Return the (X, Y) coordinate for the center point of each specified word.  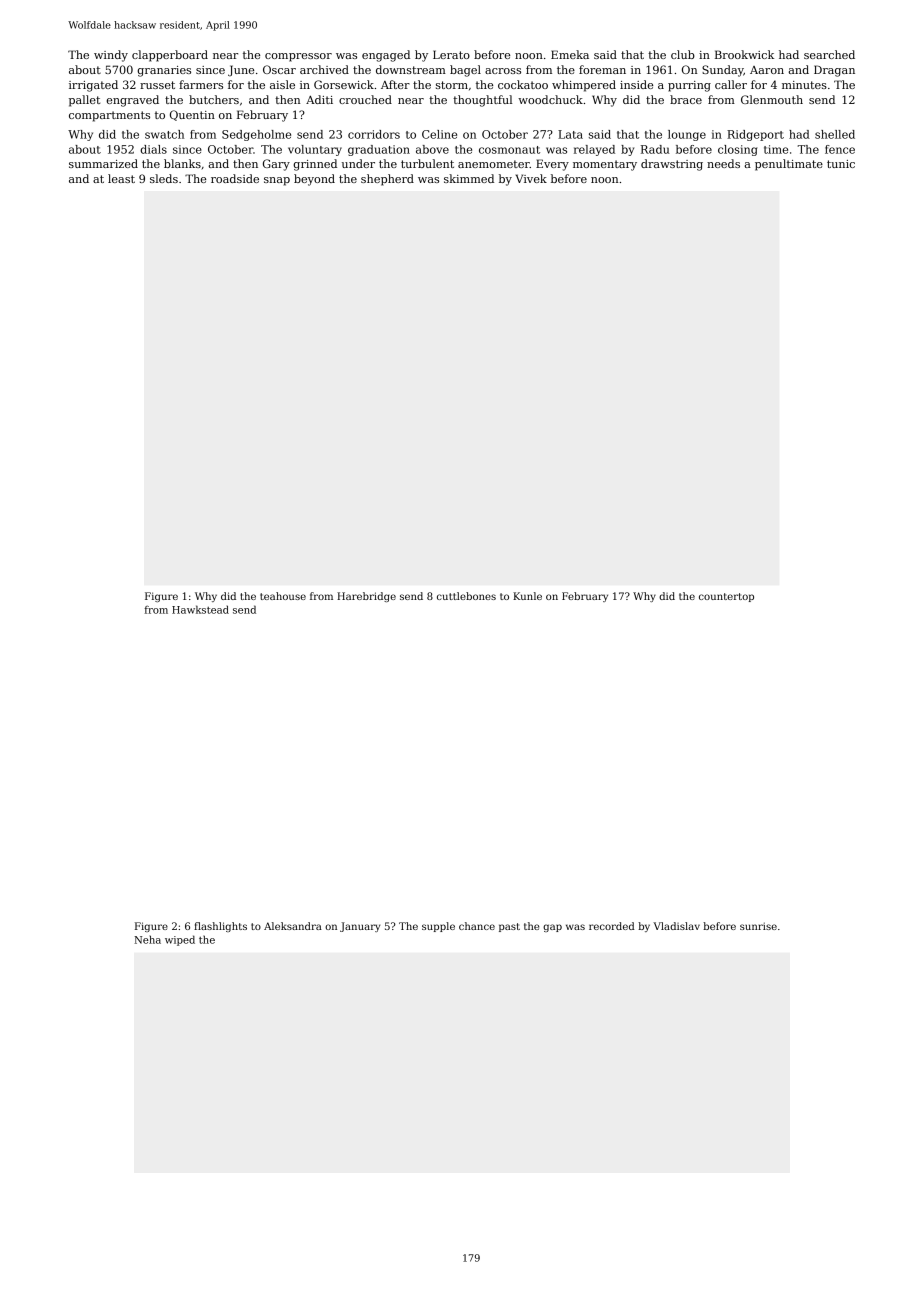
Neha (147, 939)
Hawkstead (200, 609)
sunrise (758, 926)
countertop (726, 597)
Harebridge (366, 597)
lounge (687, 135)
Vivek (531, 178)
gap (552, 928)
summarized (103, 163)
